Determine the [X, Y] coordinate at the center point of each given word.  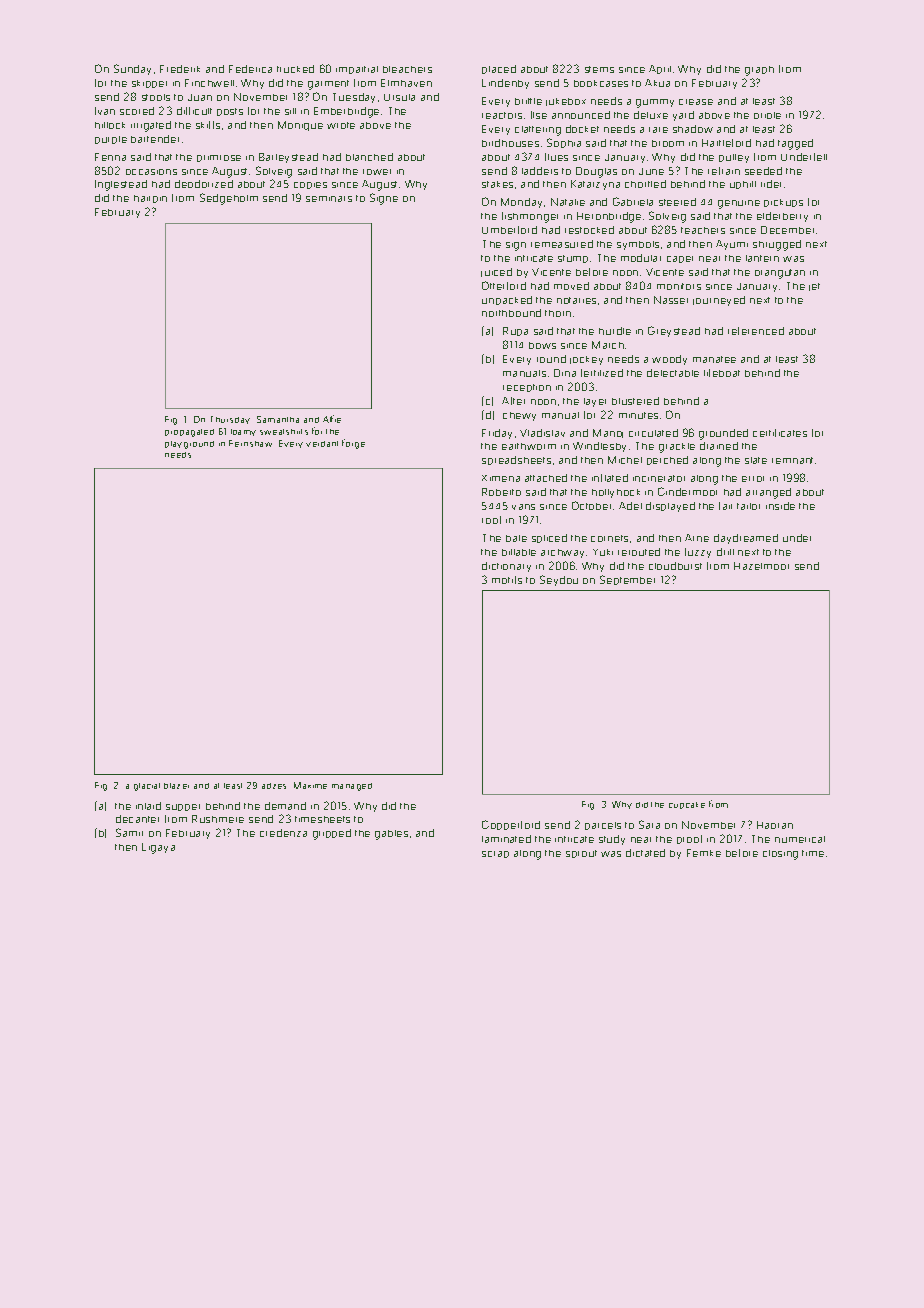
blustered [635, 401]
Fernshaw [250, 443]
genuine [739, 204]
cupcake [687, 805]
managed [352, 787]
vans [523, 507]
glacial [147, 787]
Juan [200, 97]
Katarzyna [595, 185]
